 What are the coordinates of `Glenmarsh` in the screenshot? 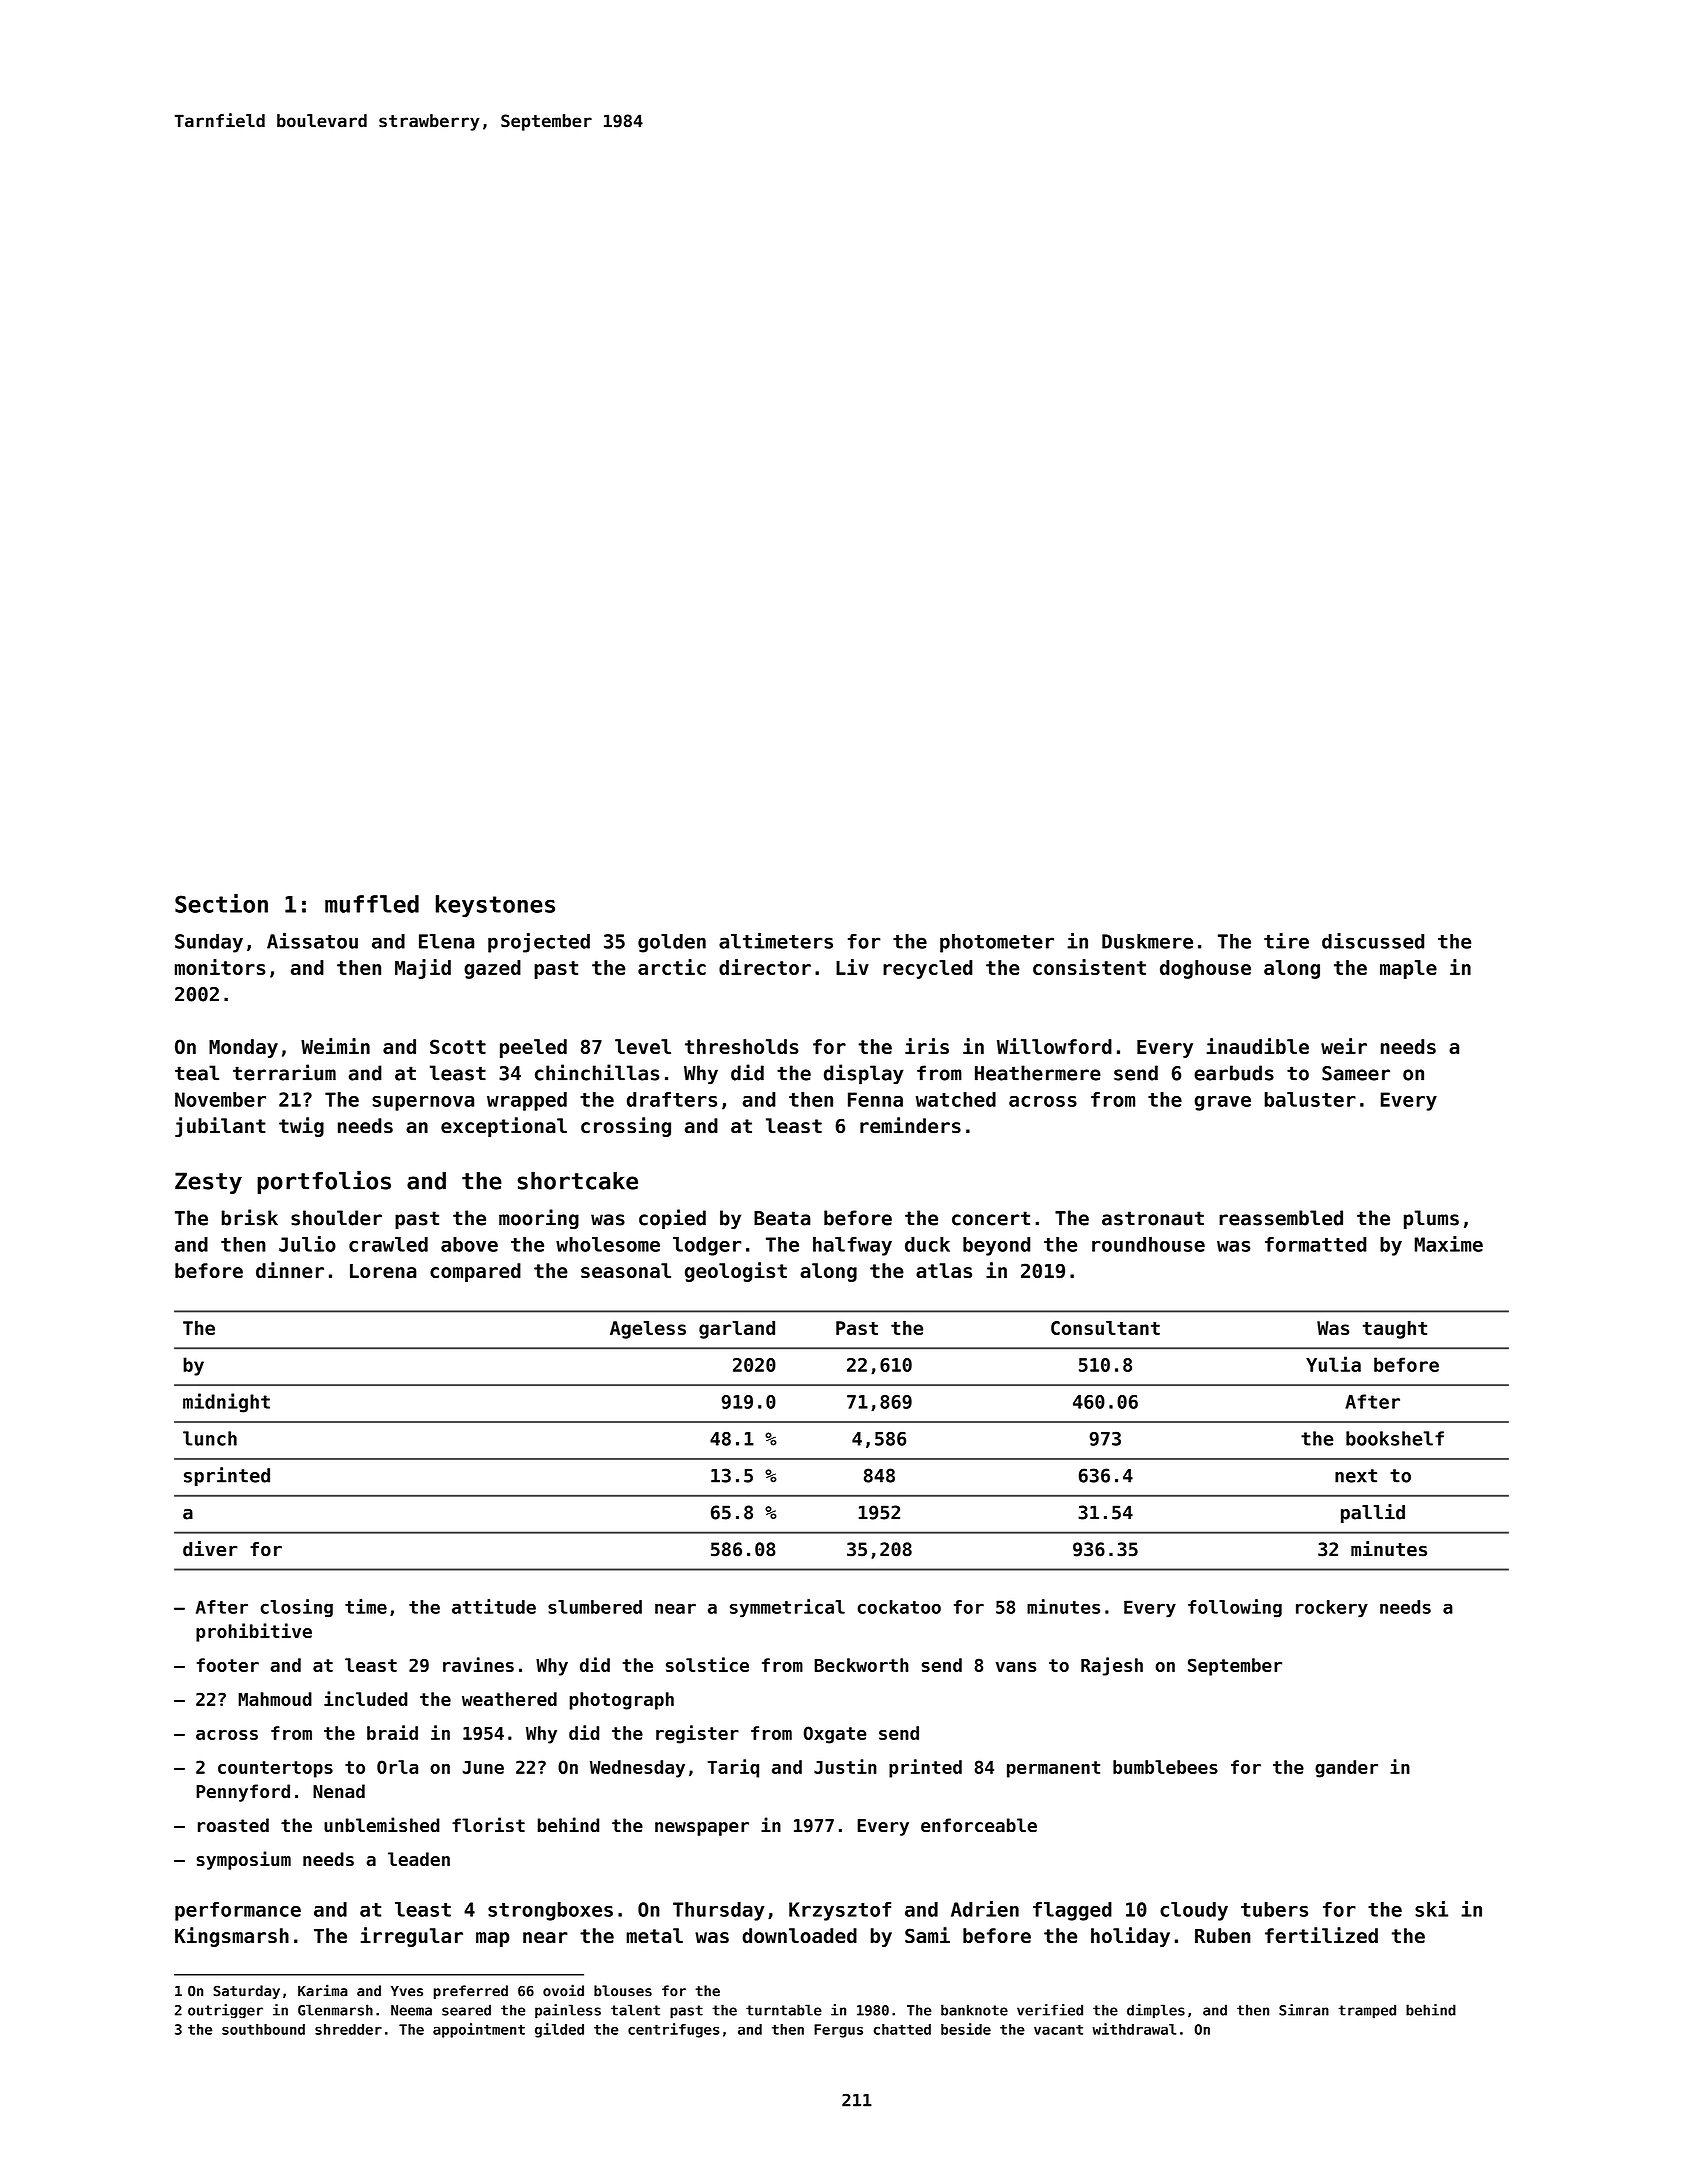 It's located at (335, 2010).
